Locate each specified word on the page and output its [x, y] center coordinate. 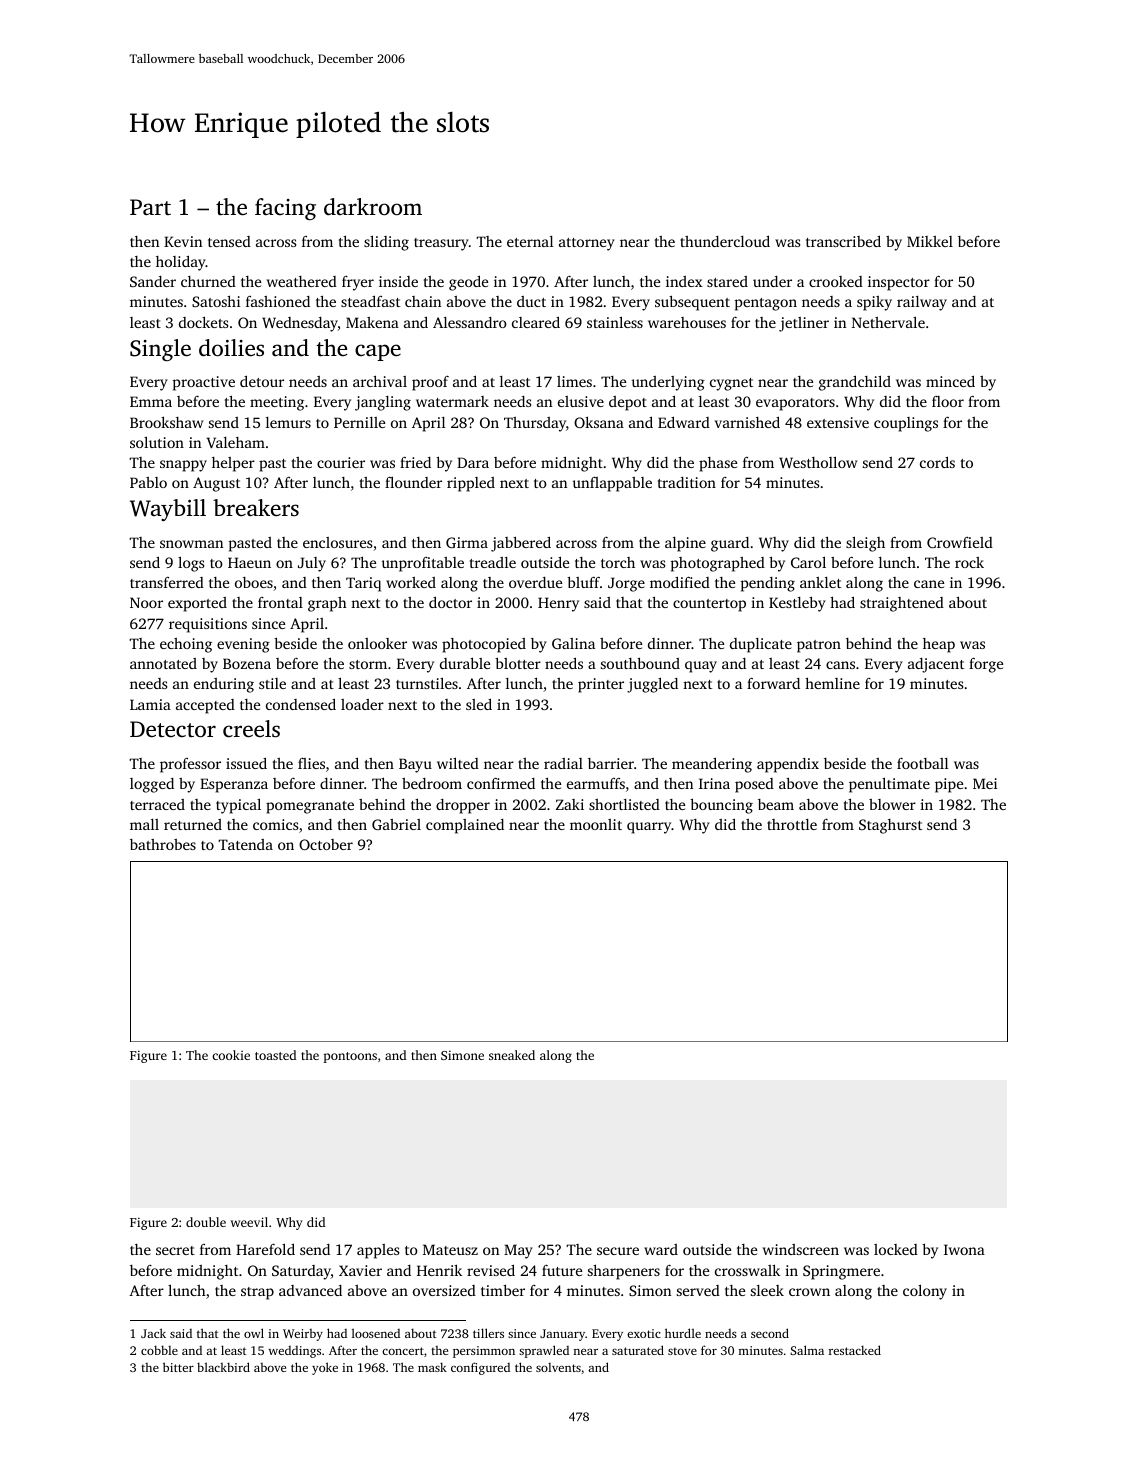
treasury [441, 244]
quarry [649, 828]
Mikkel [930, 241]
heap [939, 645]
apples [378, 1251]
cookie [231, 1055]
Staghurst [890, 826]
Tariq [363, 584]
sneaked [512, 1055]
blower [892, 804]
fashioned [278, 301]
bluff [583, 582]
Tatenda [245, 844]
